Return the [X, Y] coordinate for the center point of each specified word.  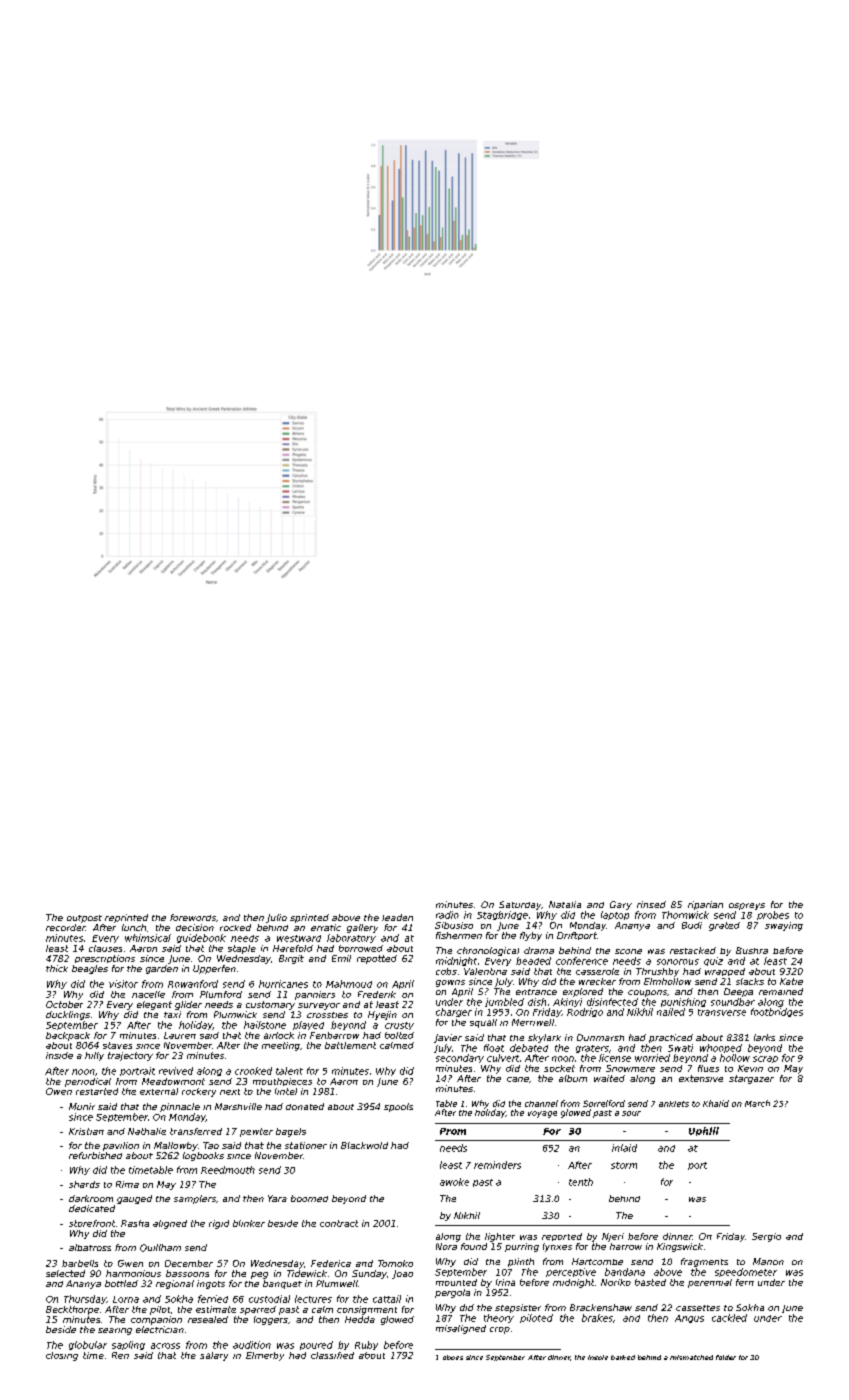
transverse [722, 1012]
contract [339, 1223]
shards [84, 1184]
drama [539, 950]
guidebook [201, 938]
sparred [258, 1310]
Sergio [766, 1237]
